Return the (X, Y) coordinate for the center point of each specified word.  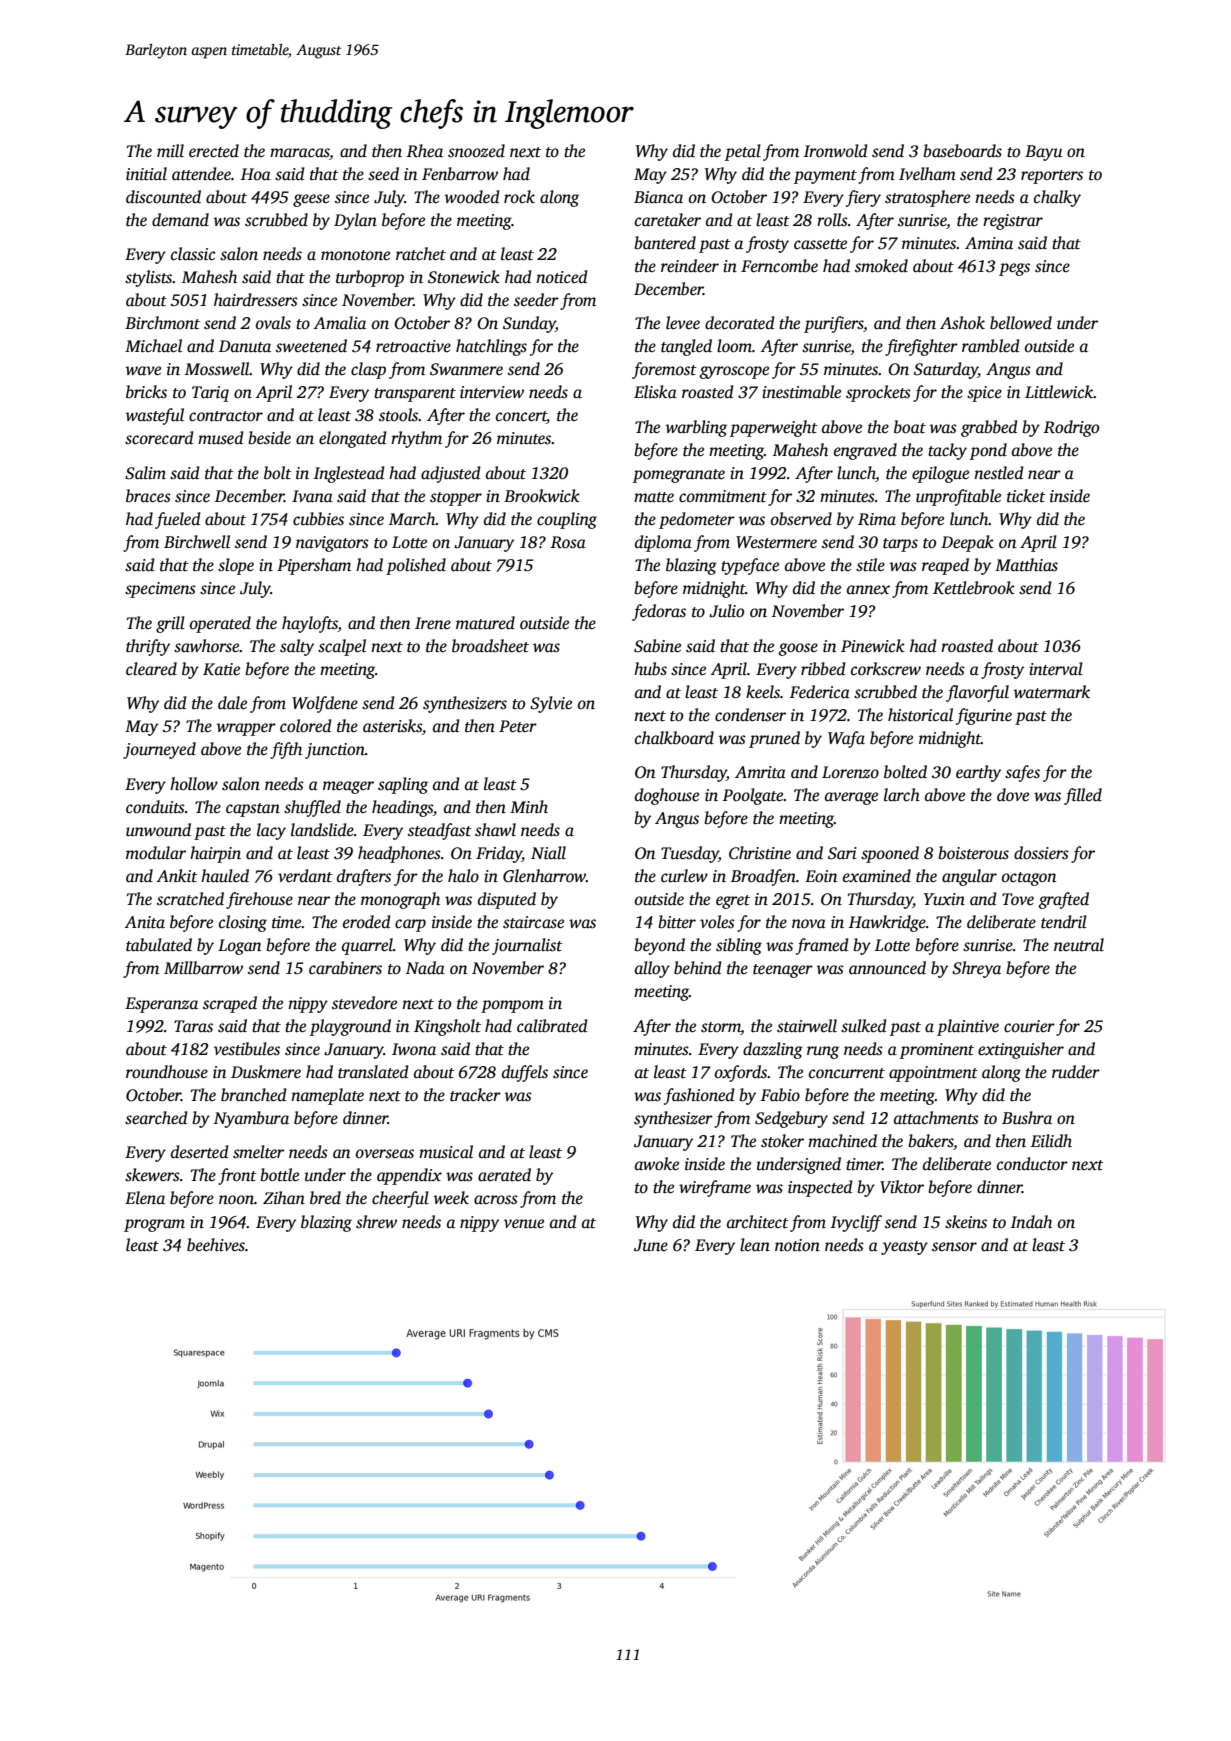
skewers (152, 1175)
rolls (832, 220)
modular (156, 853)
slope (236, 566)
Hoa (255, 174)
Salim (145, 473)
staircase (533, 922)
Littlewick (1059, 392)
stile (870, 565)
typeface (750, 566)
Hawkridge (887, 923)
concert (521, 417)
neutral (1079, 945)
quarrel (367, 946)
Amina (989, 243)
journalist (527, 946)
